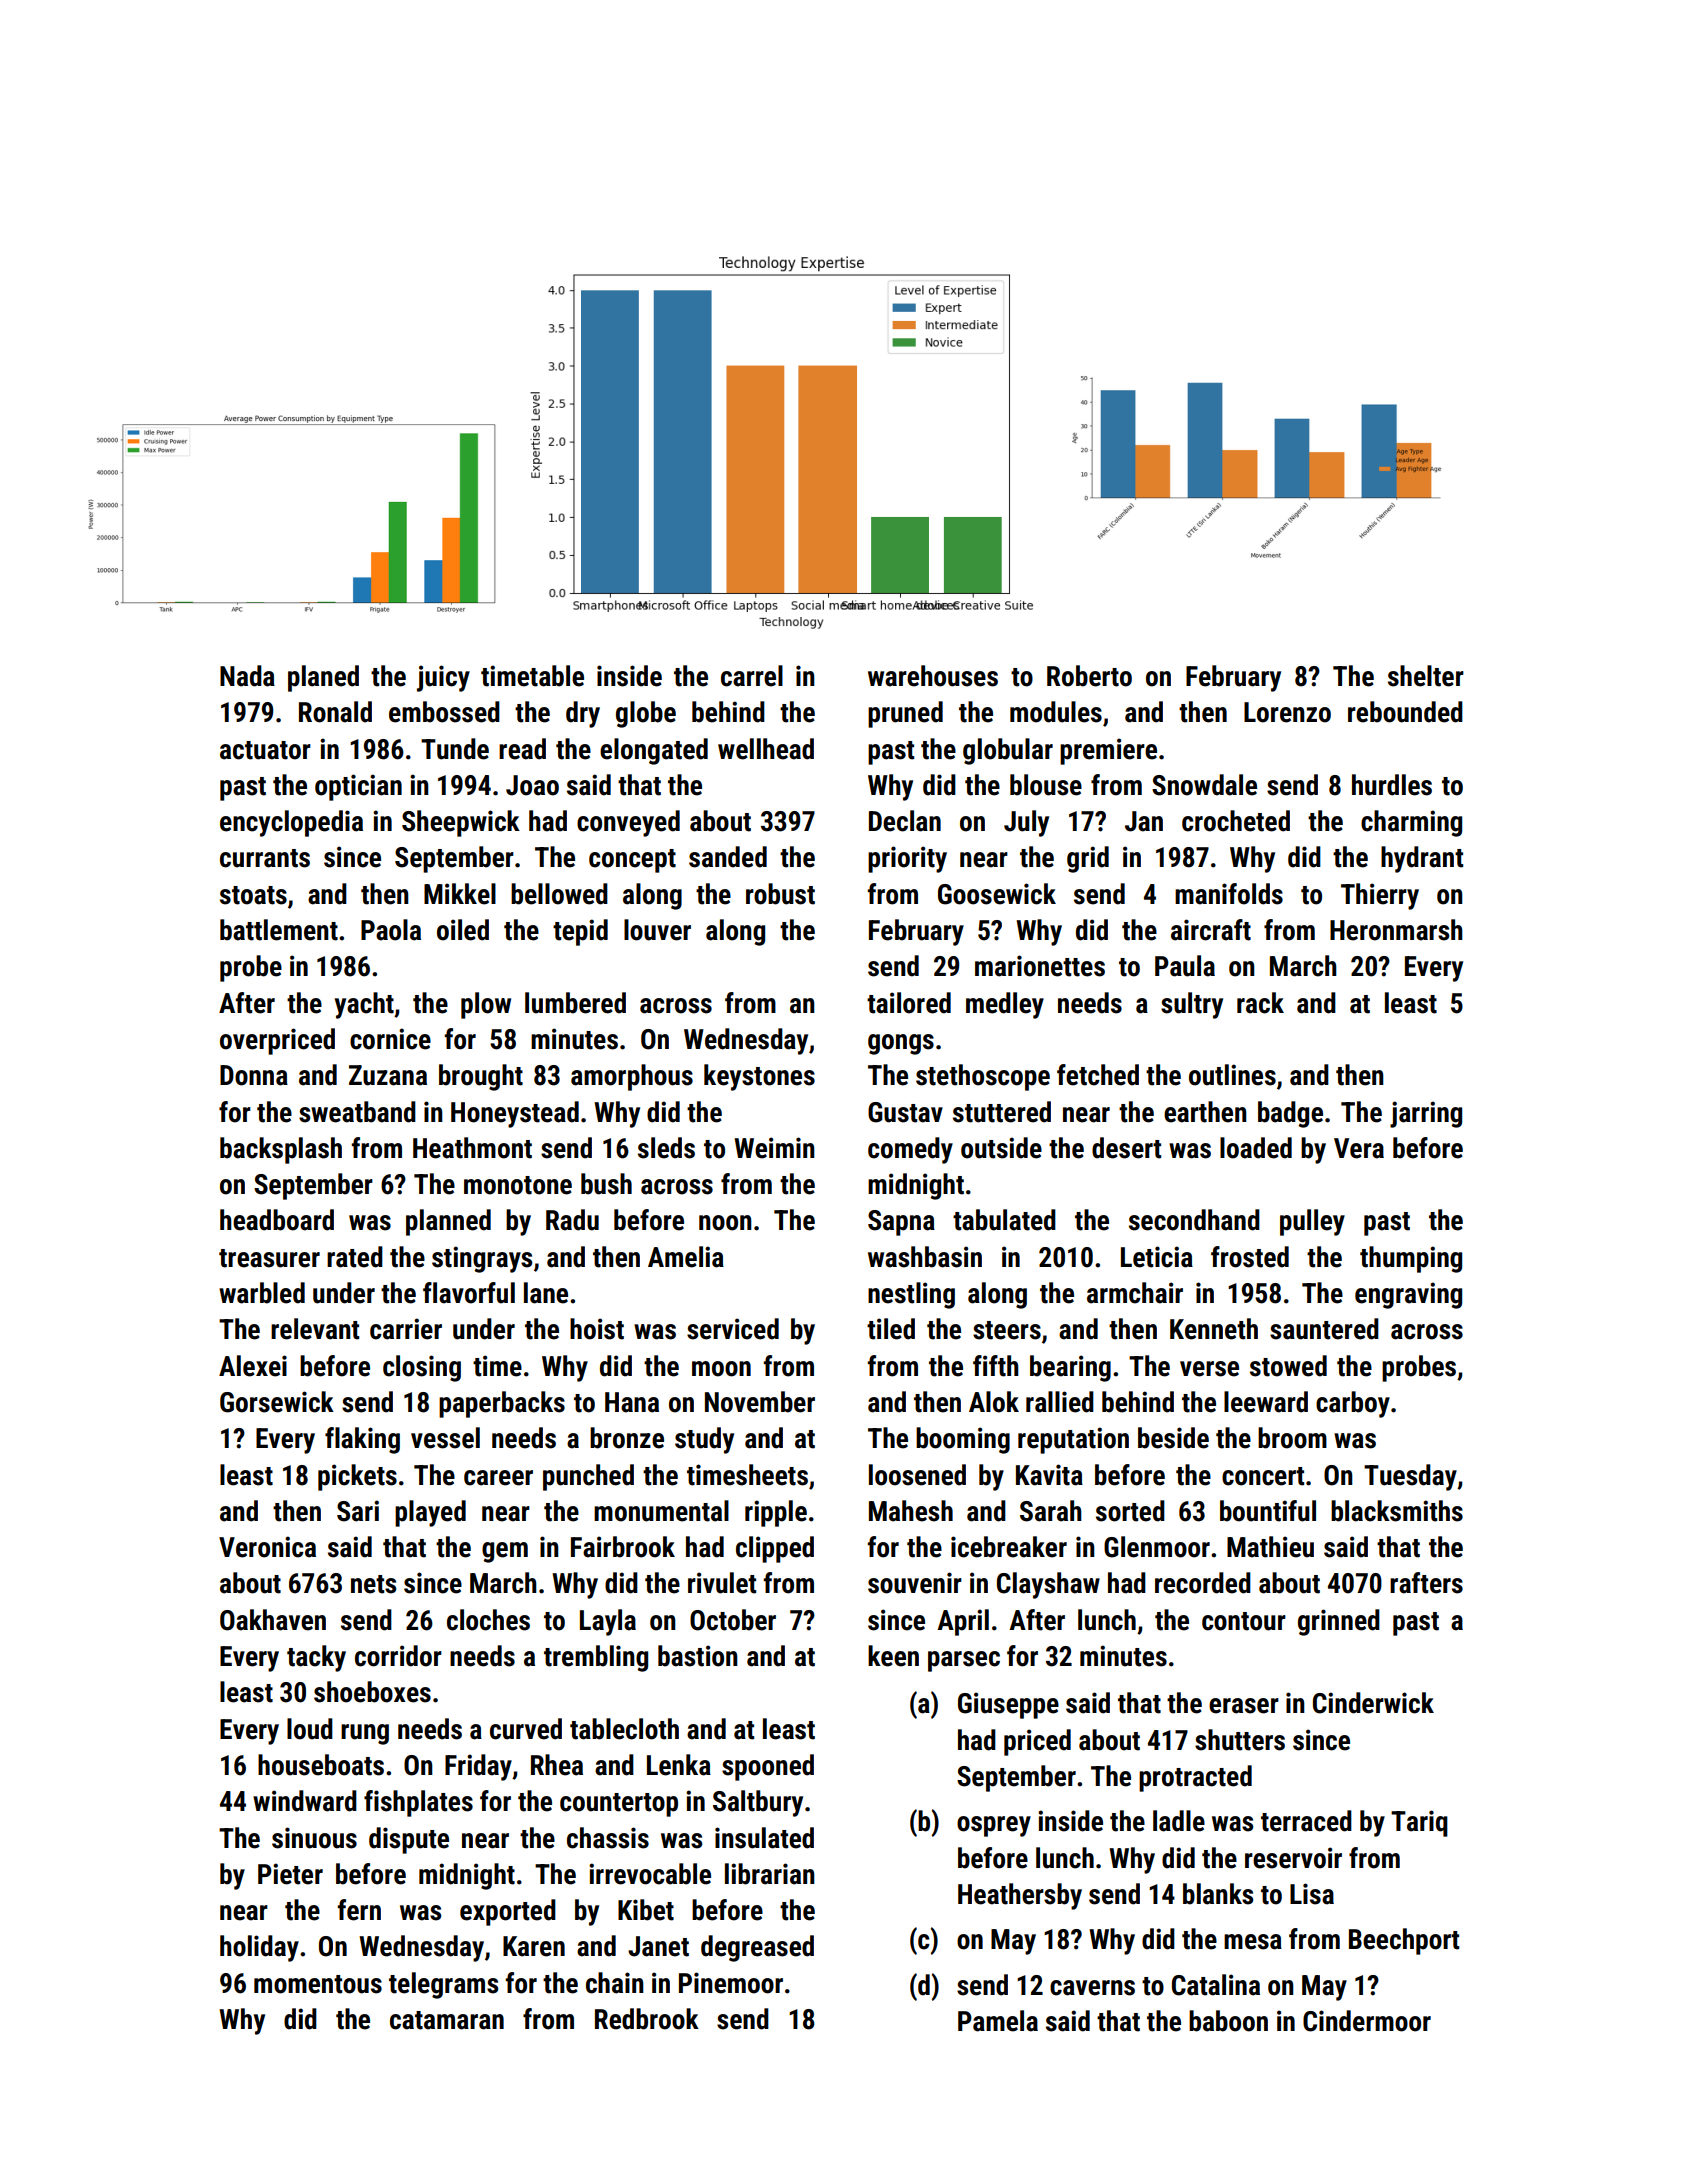 Image resolution: width=1683 pixels, height=2178 pixels. Describe the element at coordinates (1048, 1585) in the document. I see `Clayshaw` at that location.
